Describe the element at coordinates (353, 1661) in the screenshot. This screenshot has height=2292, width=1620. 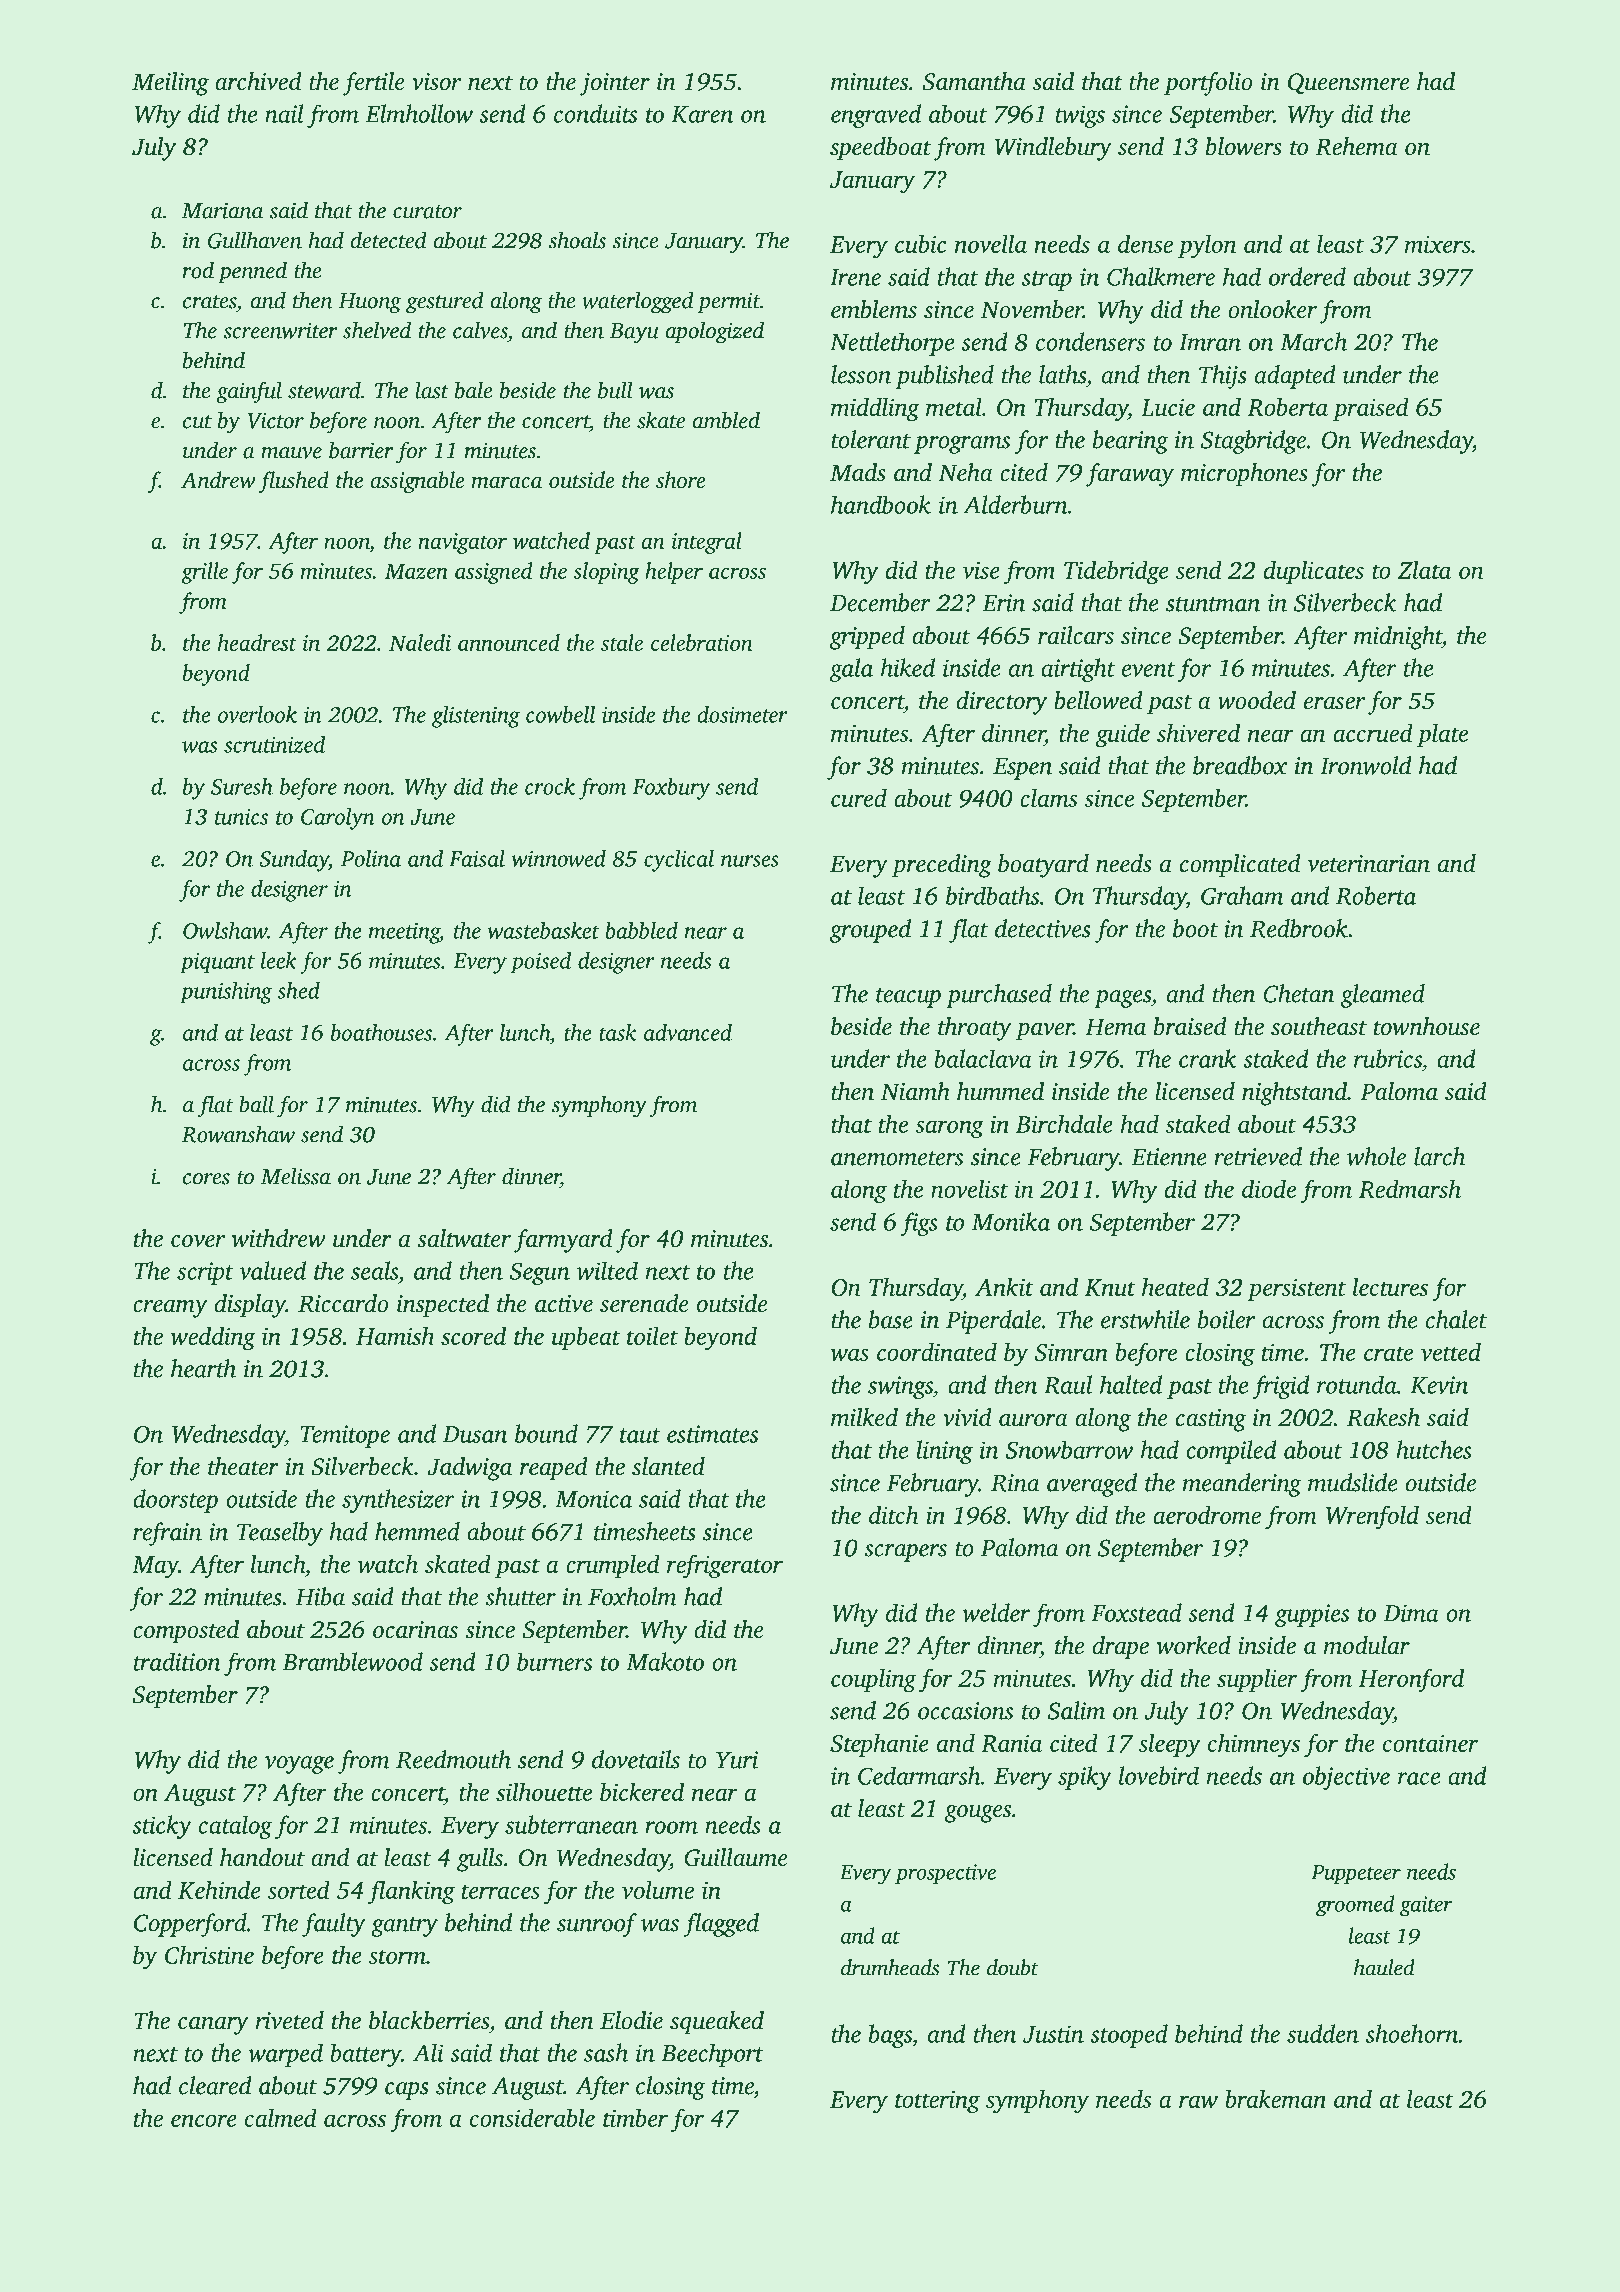
I see `Bramblewood` at that location.
